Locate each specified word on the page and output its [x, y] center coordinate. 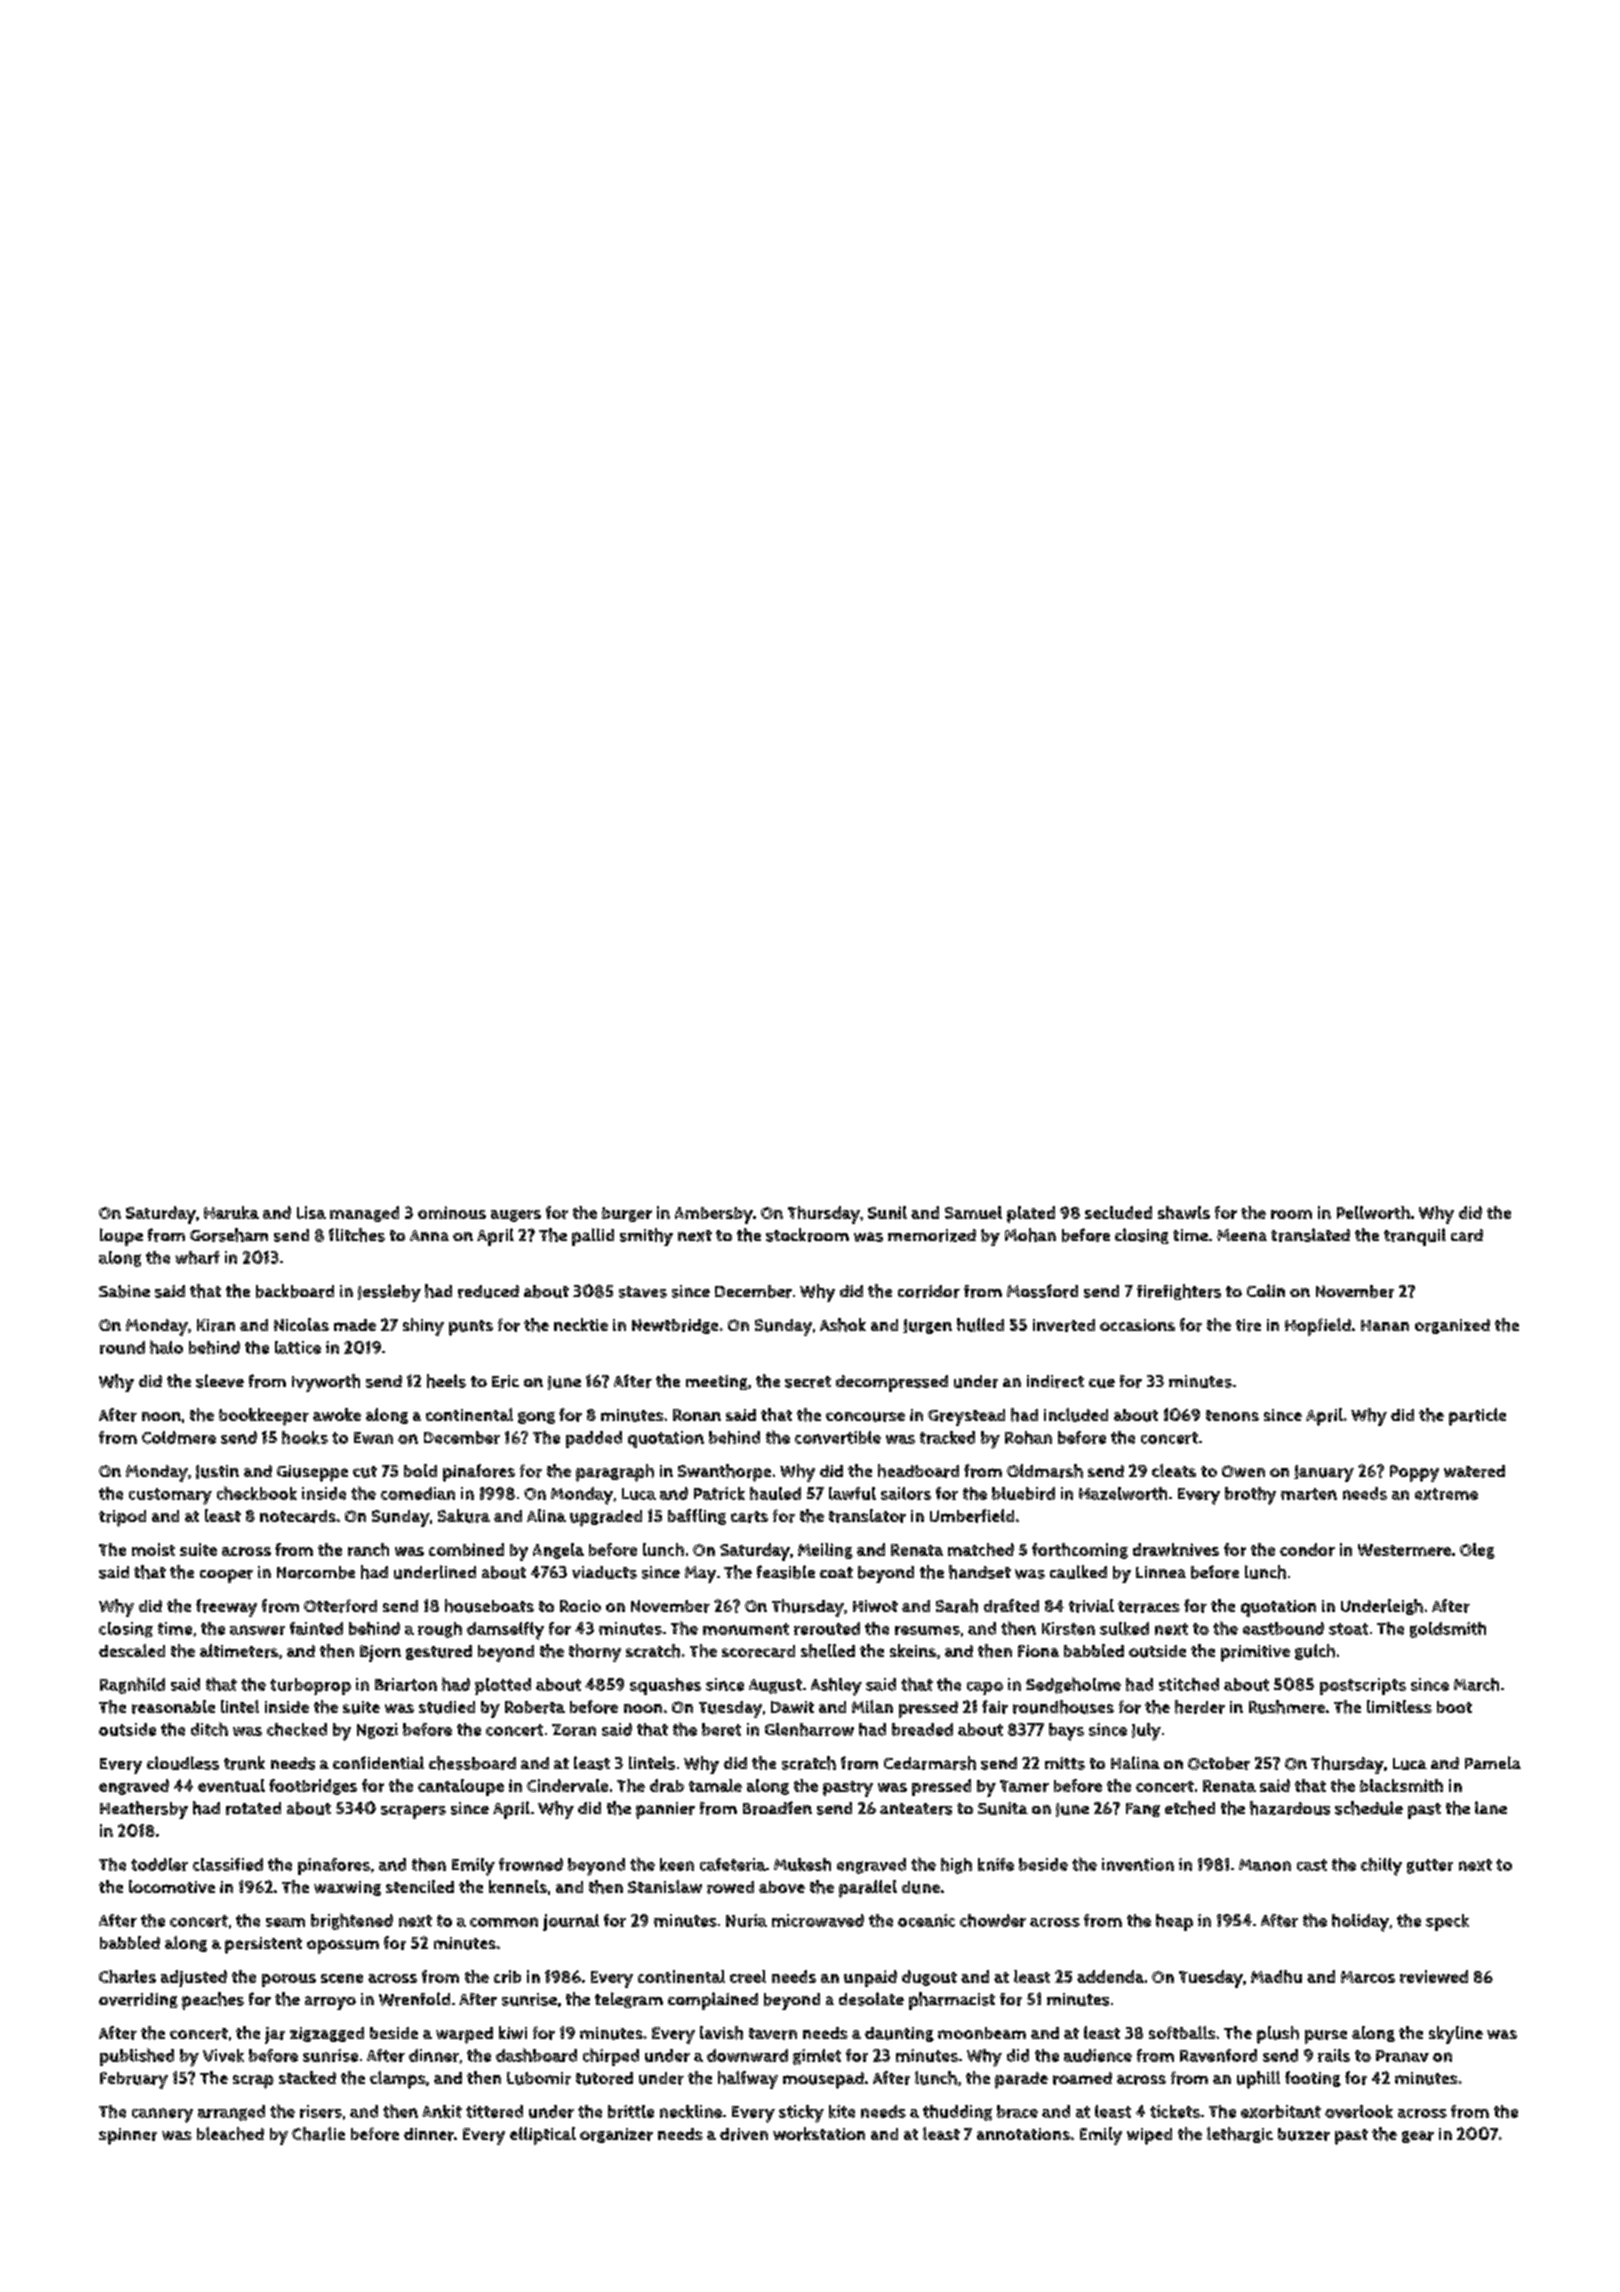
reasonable [173, 1707]
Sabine [124, 1291]
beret [721, 1729]
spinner [128, 2136]
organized [1452, 1326]
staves [643, 1292]
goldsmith [1448, 1630]
